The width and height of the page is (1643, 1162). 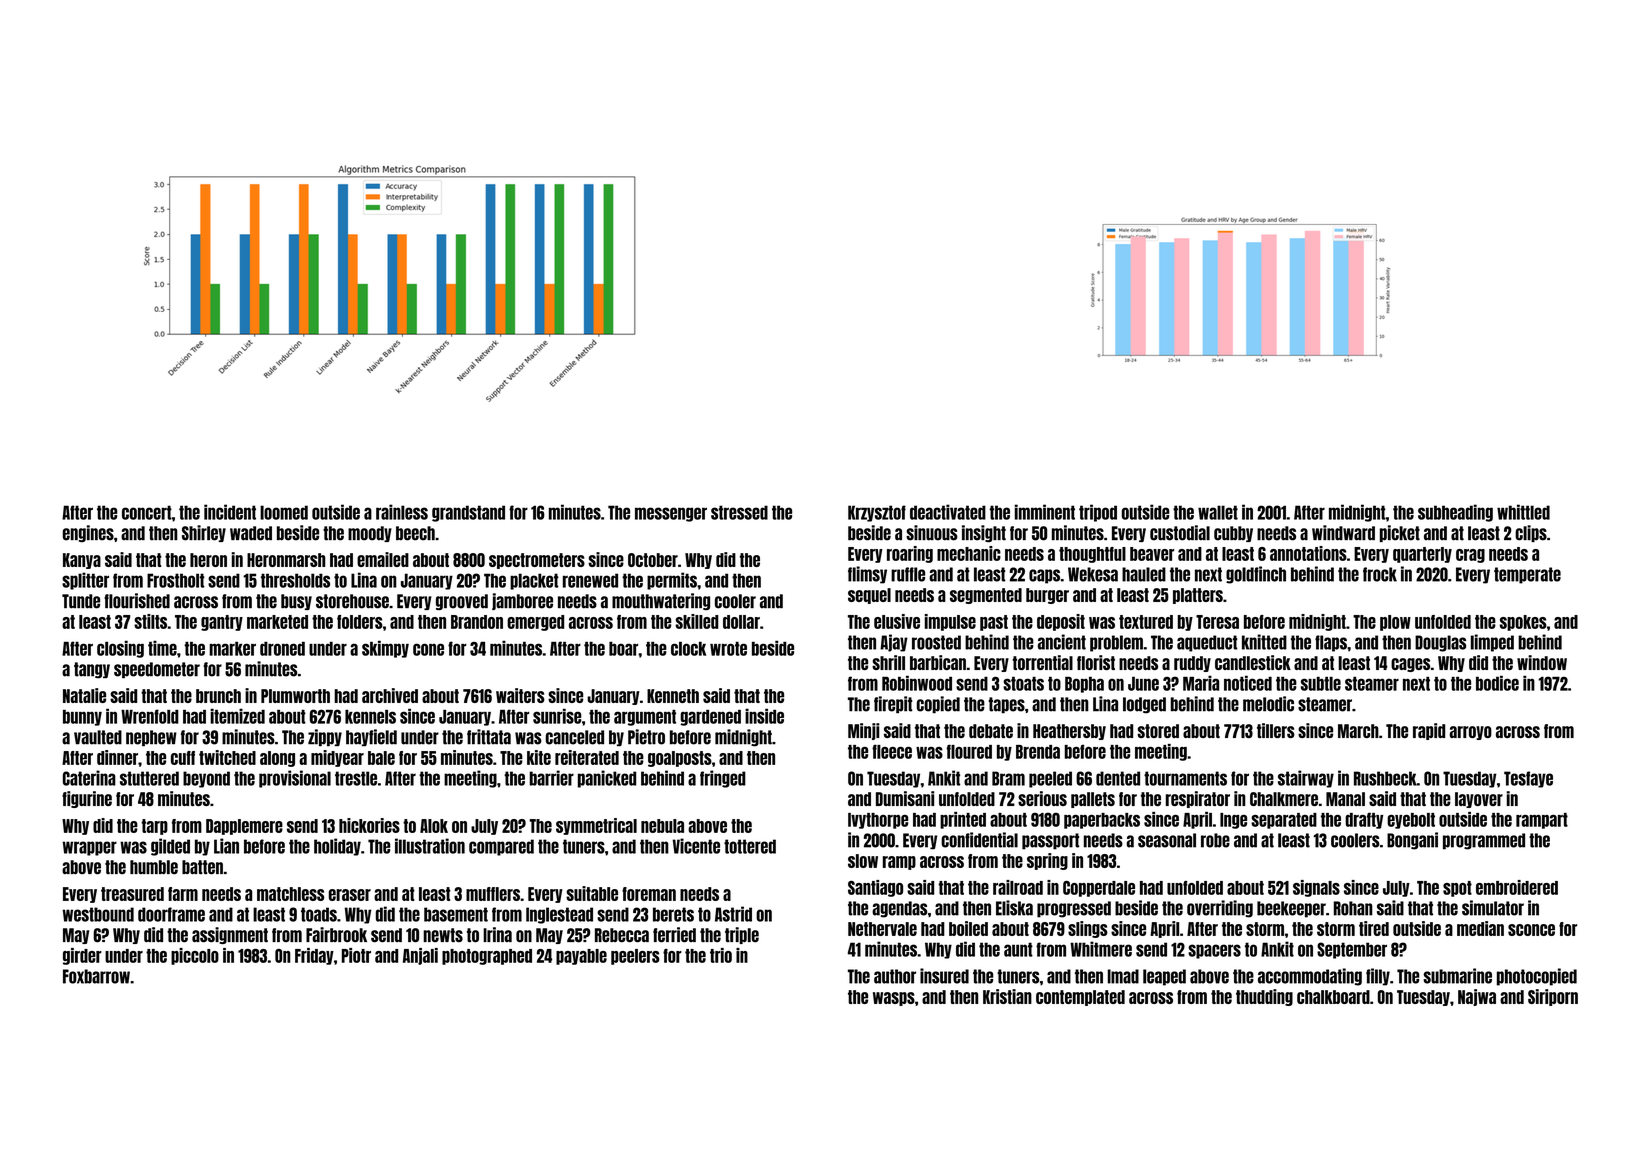 I want to click on placket, so click(x=534, y=581).
